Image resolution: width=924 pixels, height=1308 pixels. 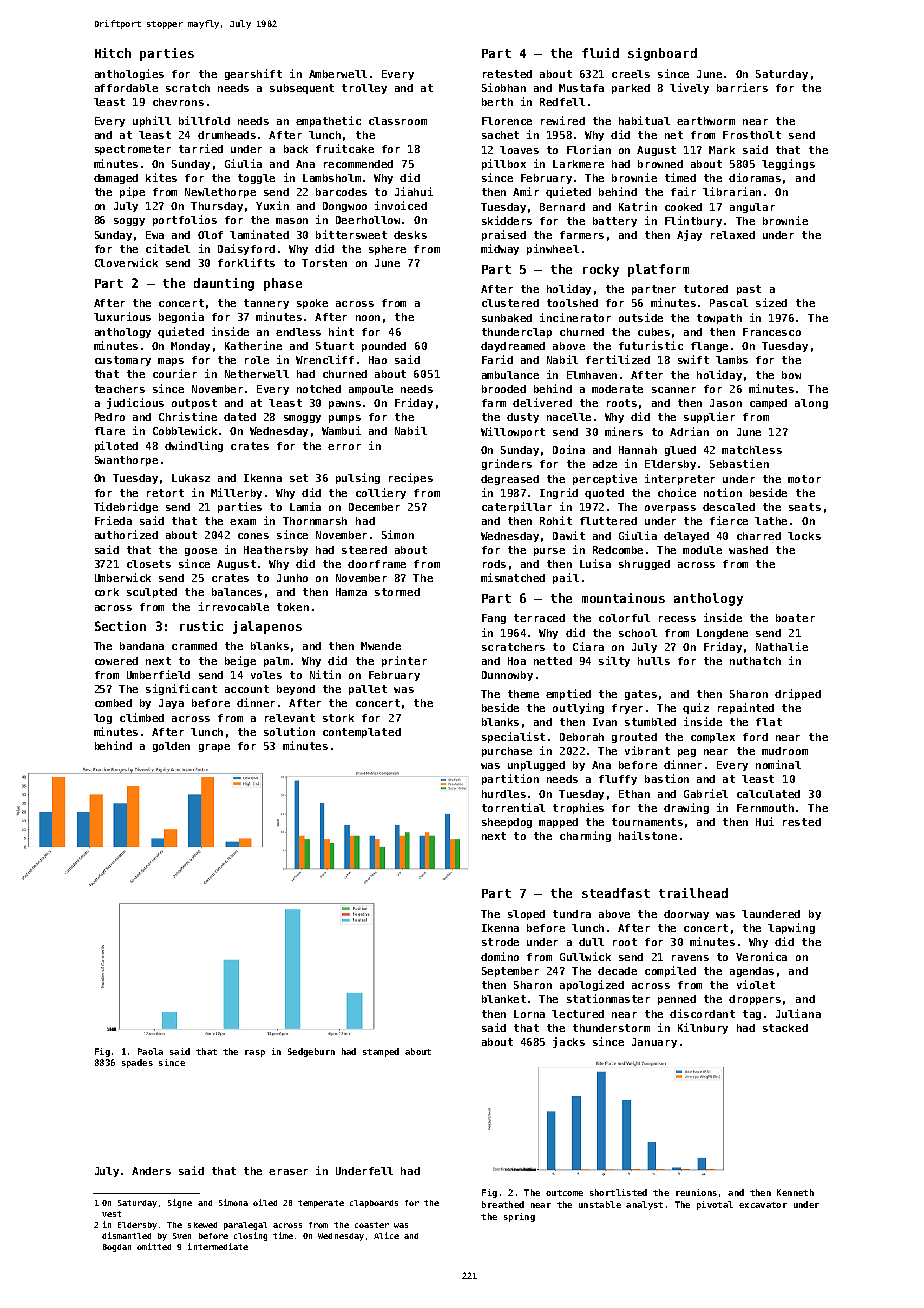 What do you see at coordinates (600, 53) in the screenshot?
I see `fluid` at bounding box center [600, 53].
